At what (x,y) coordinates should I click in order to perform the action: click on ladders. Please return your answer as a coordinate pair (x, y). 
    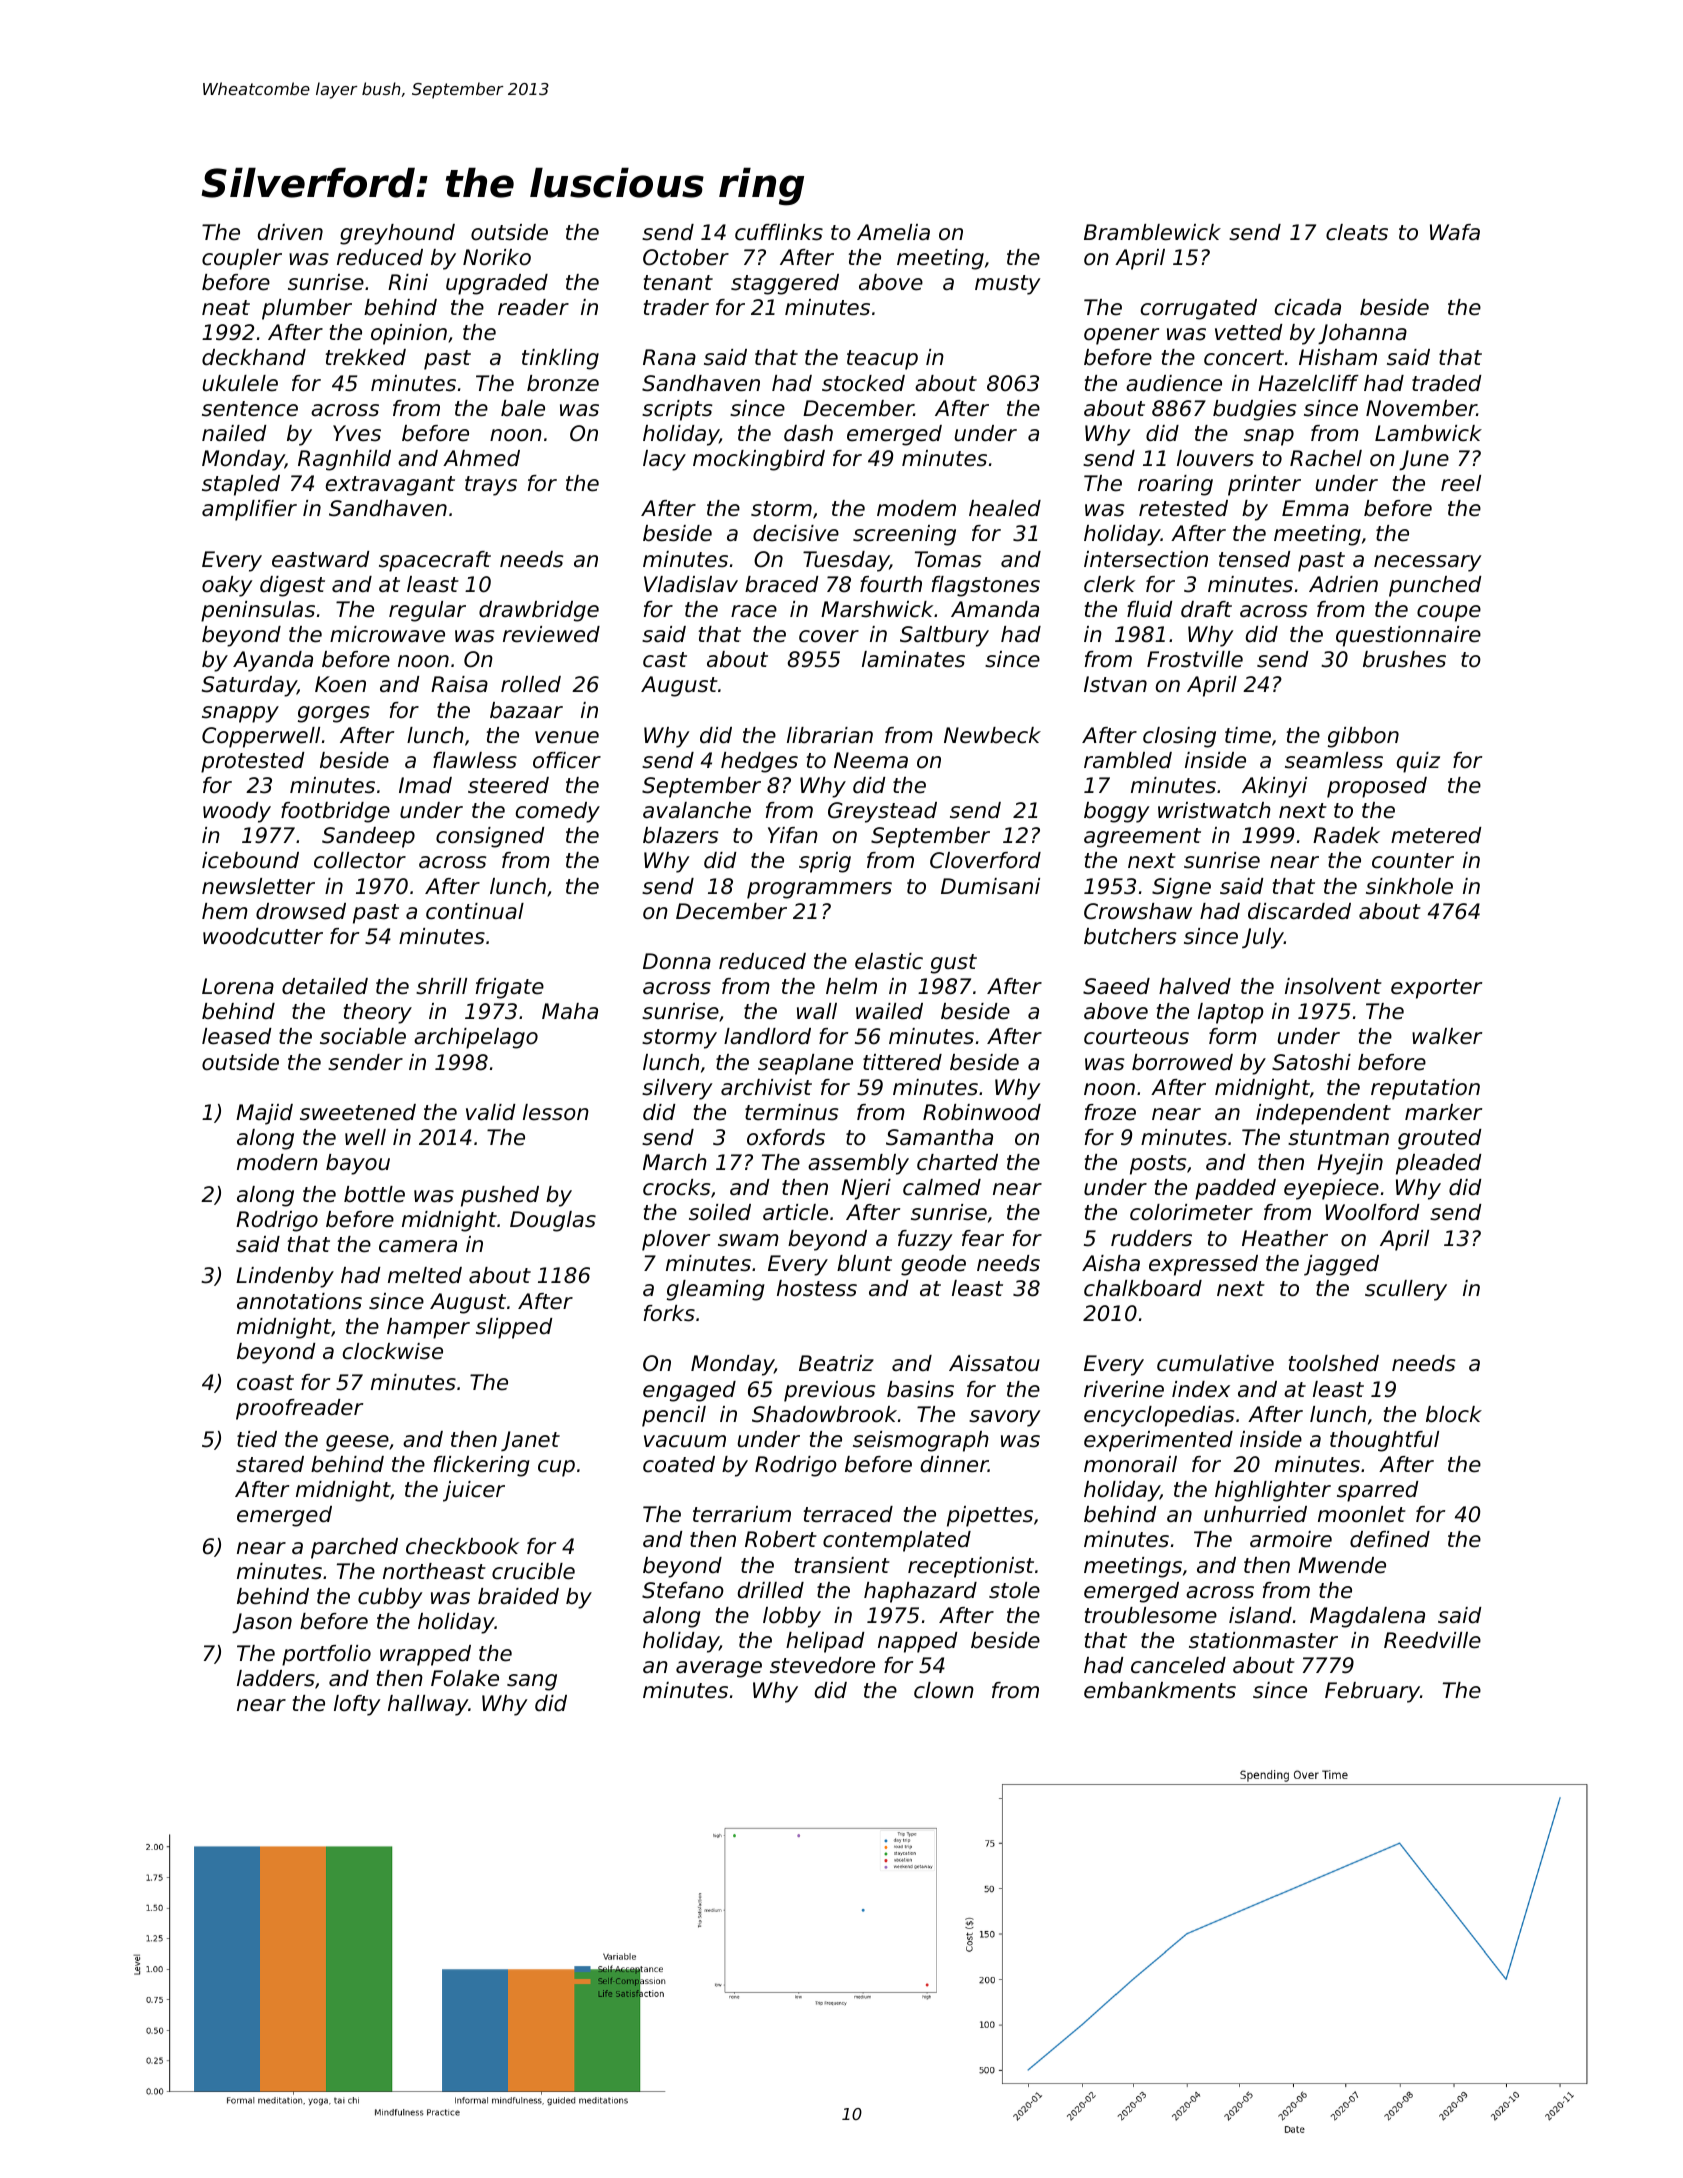
    Looking at the image, I should click on (276, 1678).
